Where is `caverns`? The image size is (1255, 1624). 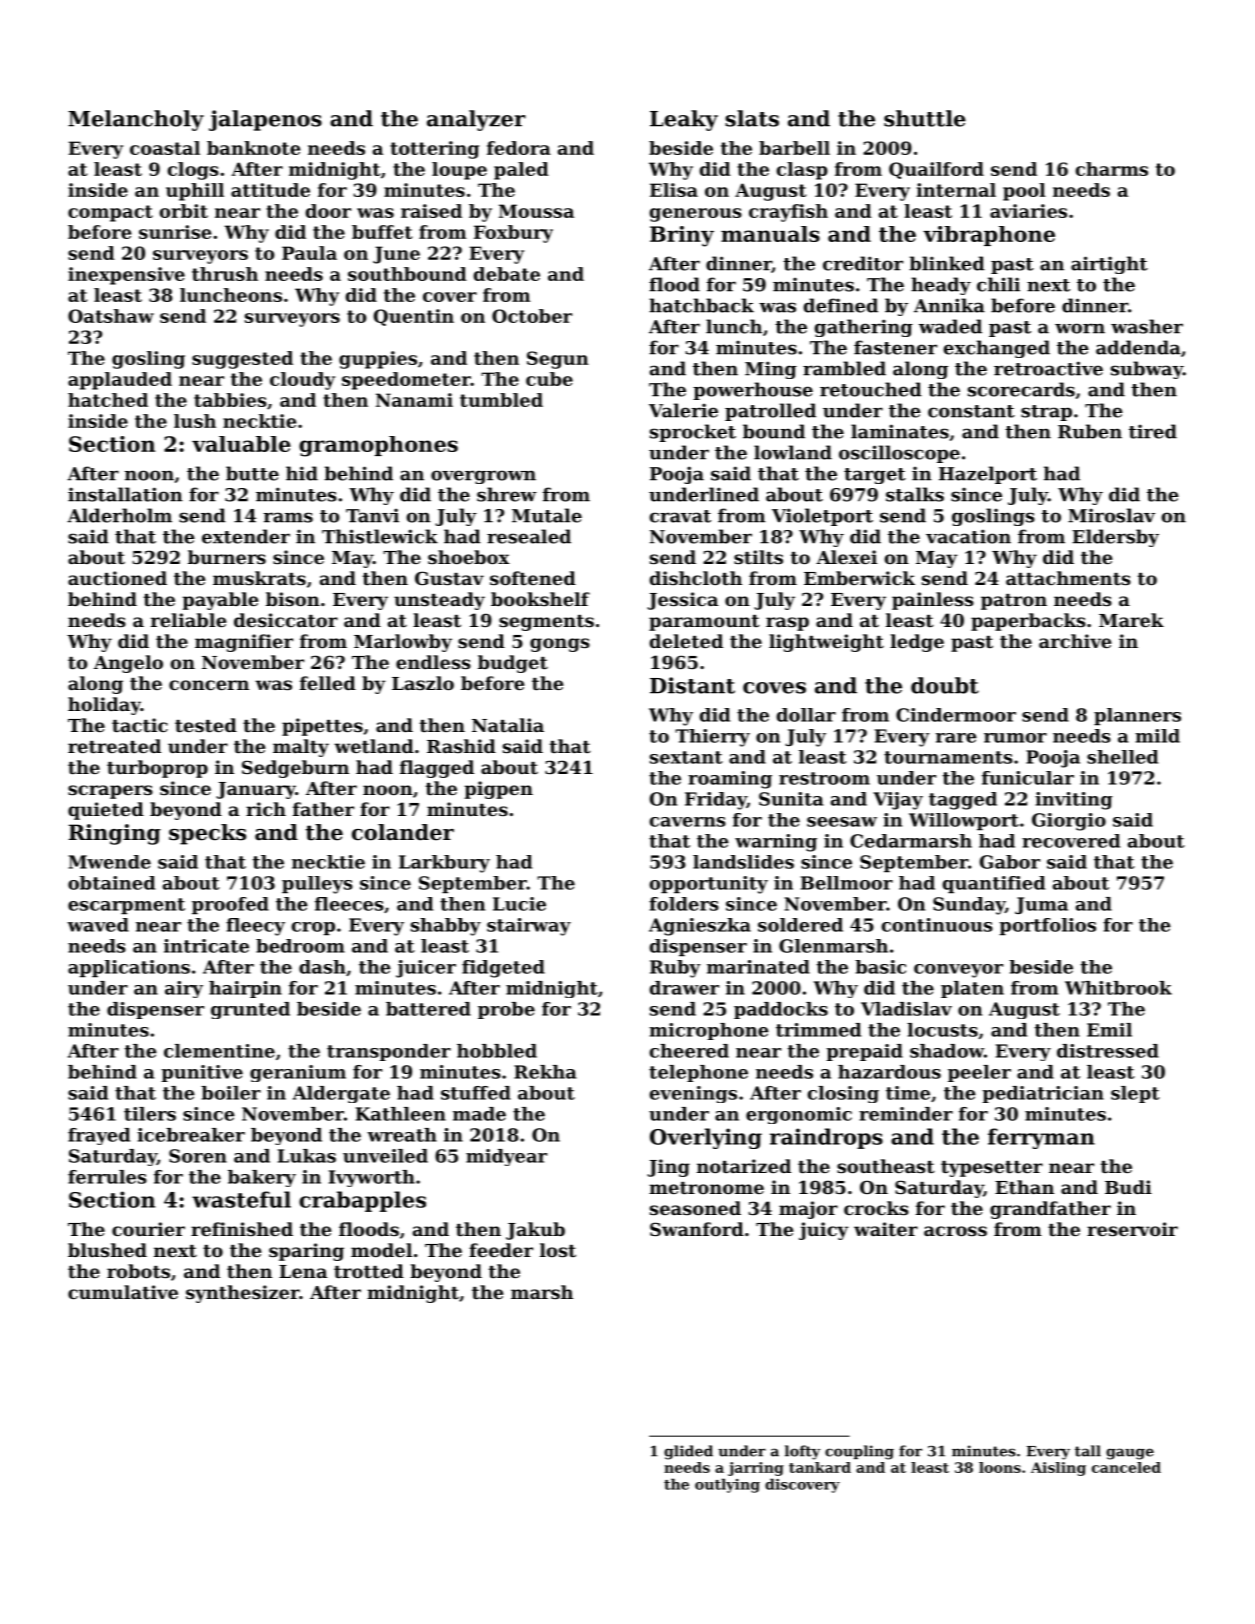 caverns is located at coordinates (688, 822).
